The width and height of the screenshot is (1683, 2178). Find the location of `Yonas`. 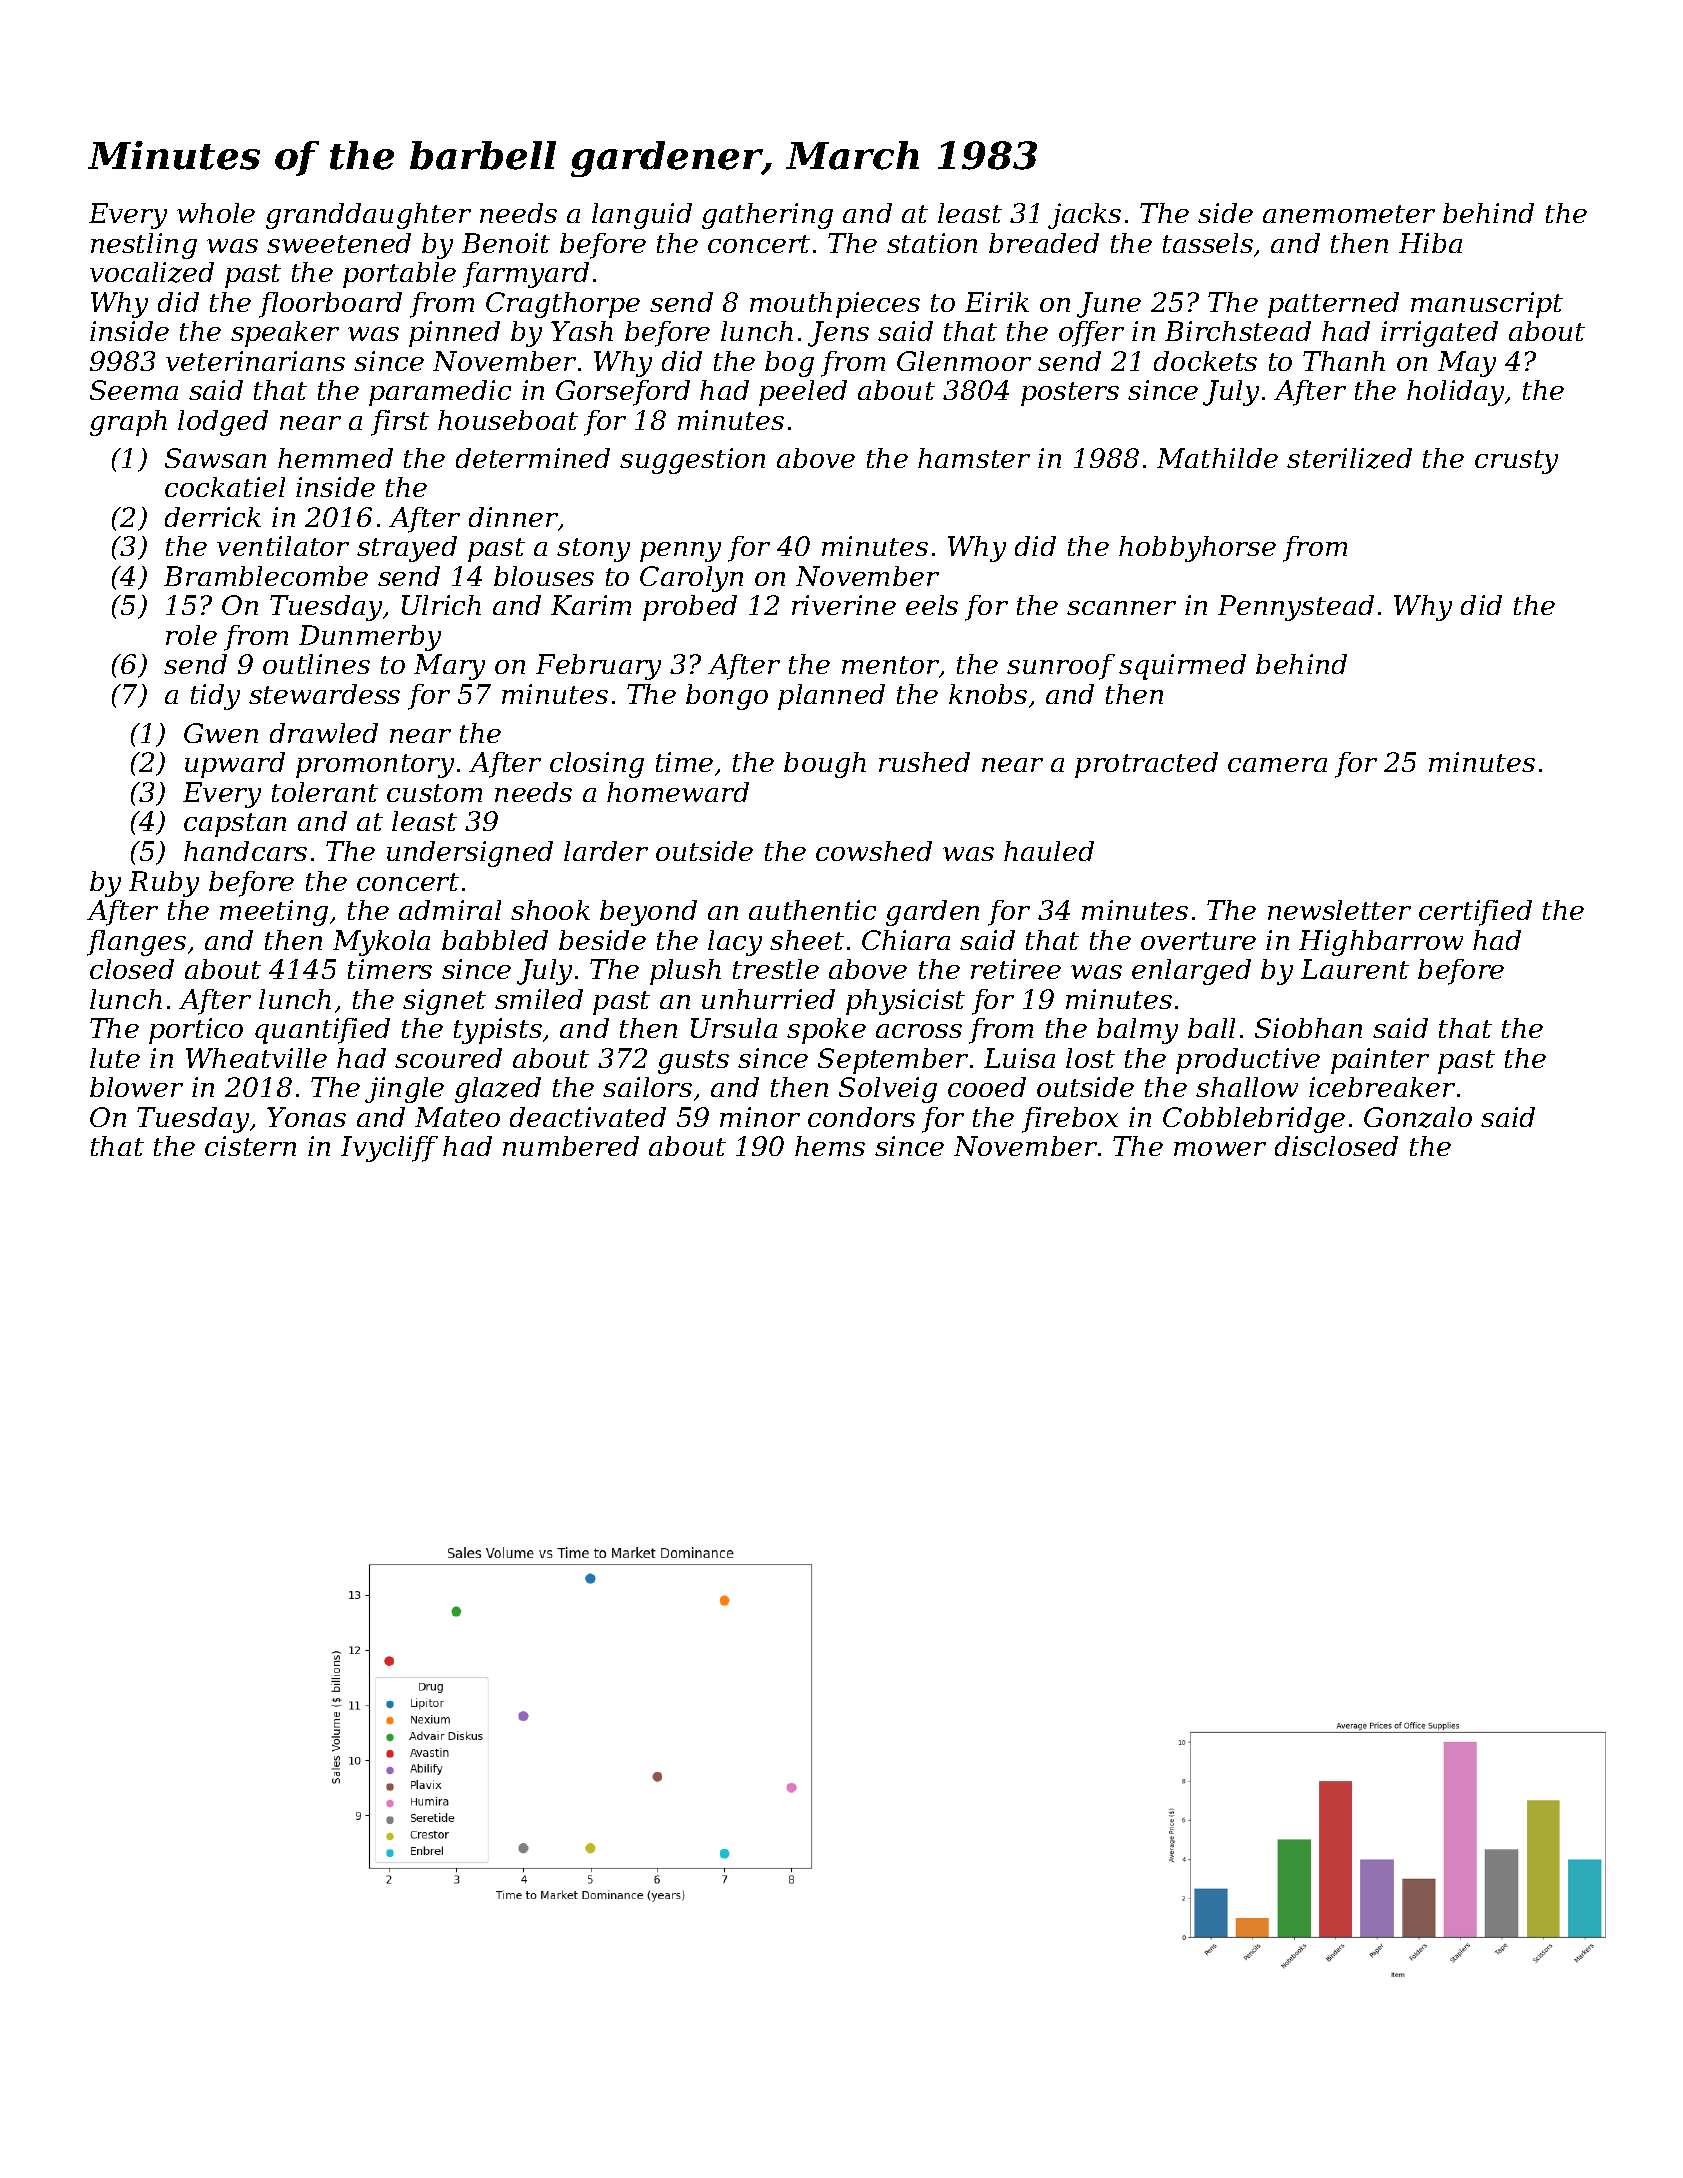

Yonas is located at coordinates (306, 1117).
